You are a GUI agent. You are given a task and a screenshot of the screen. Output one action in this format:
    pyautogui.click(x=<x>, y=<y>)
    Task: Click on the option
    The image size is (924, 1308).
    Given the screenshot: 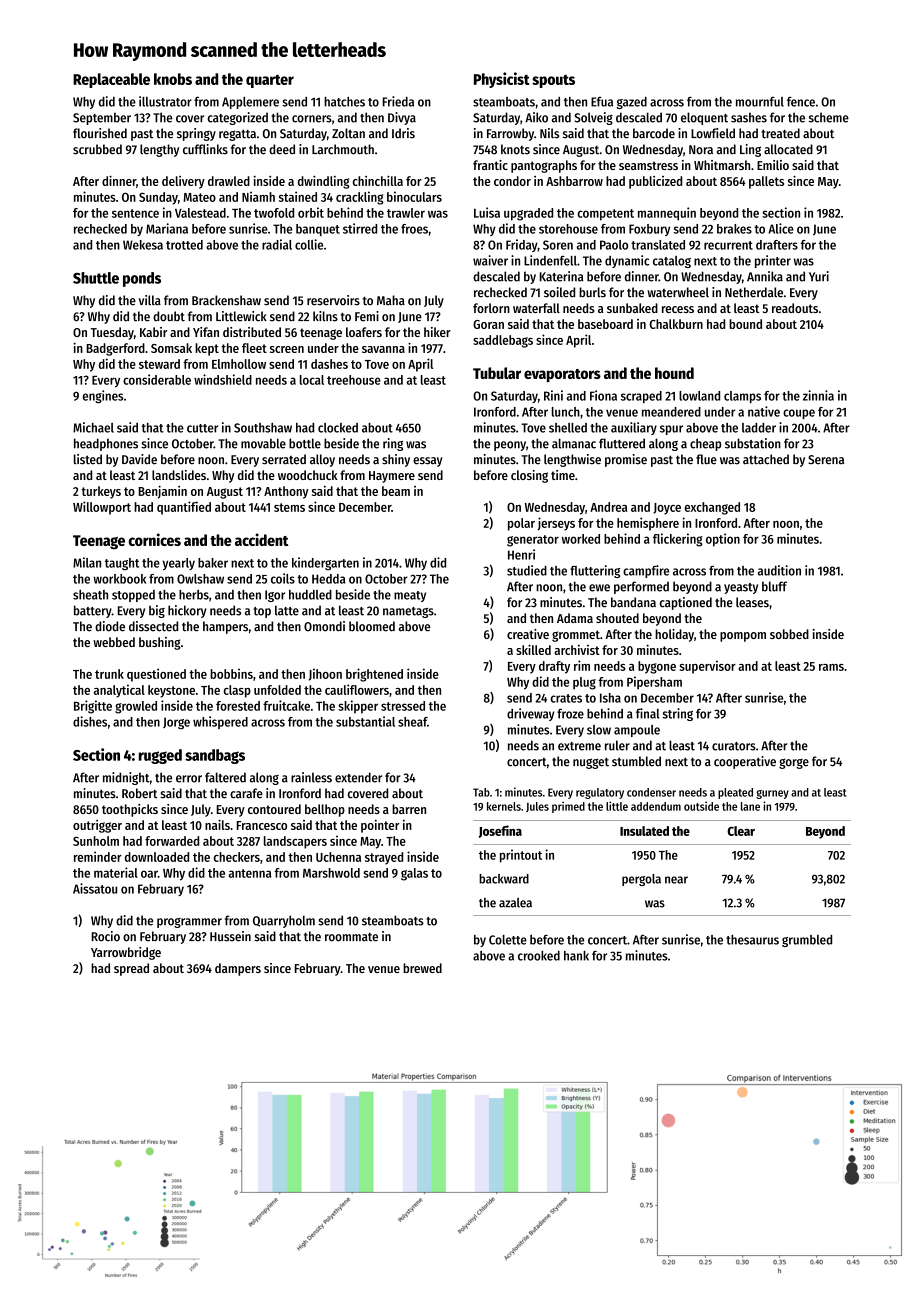 What is the action you would take?
    pyautogui.click(x=723, y=540)
